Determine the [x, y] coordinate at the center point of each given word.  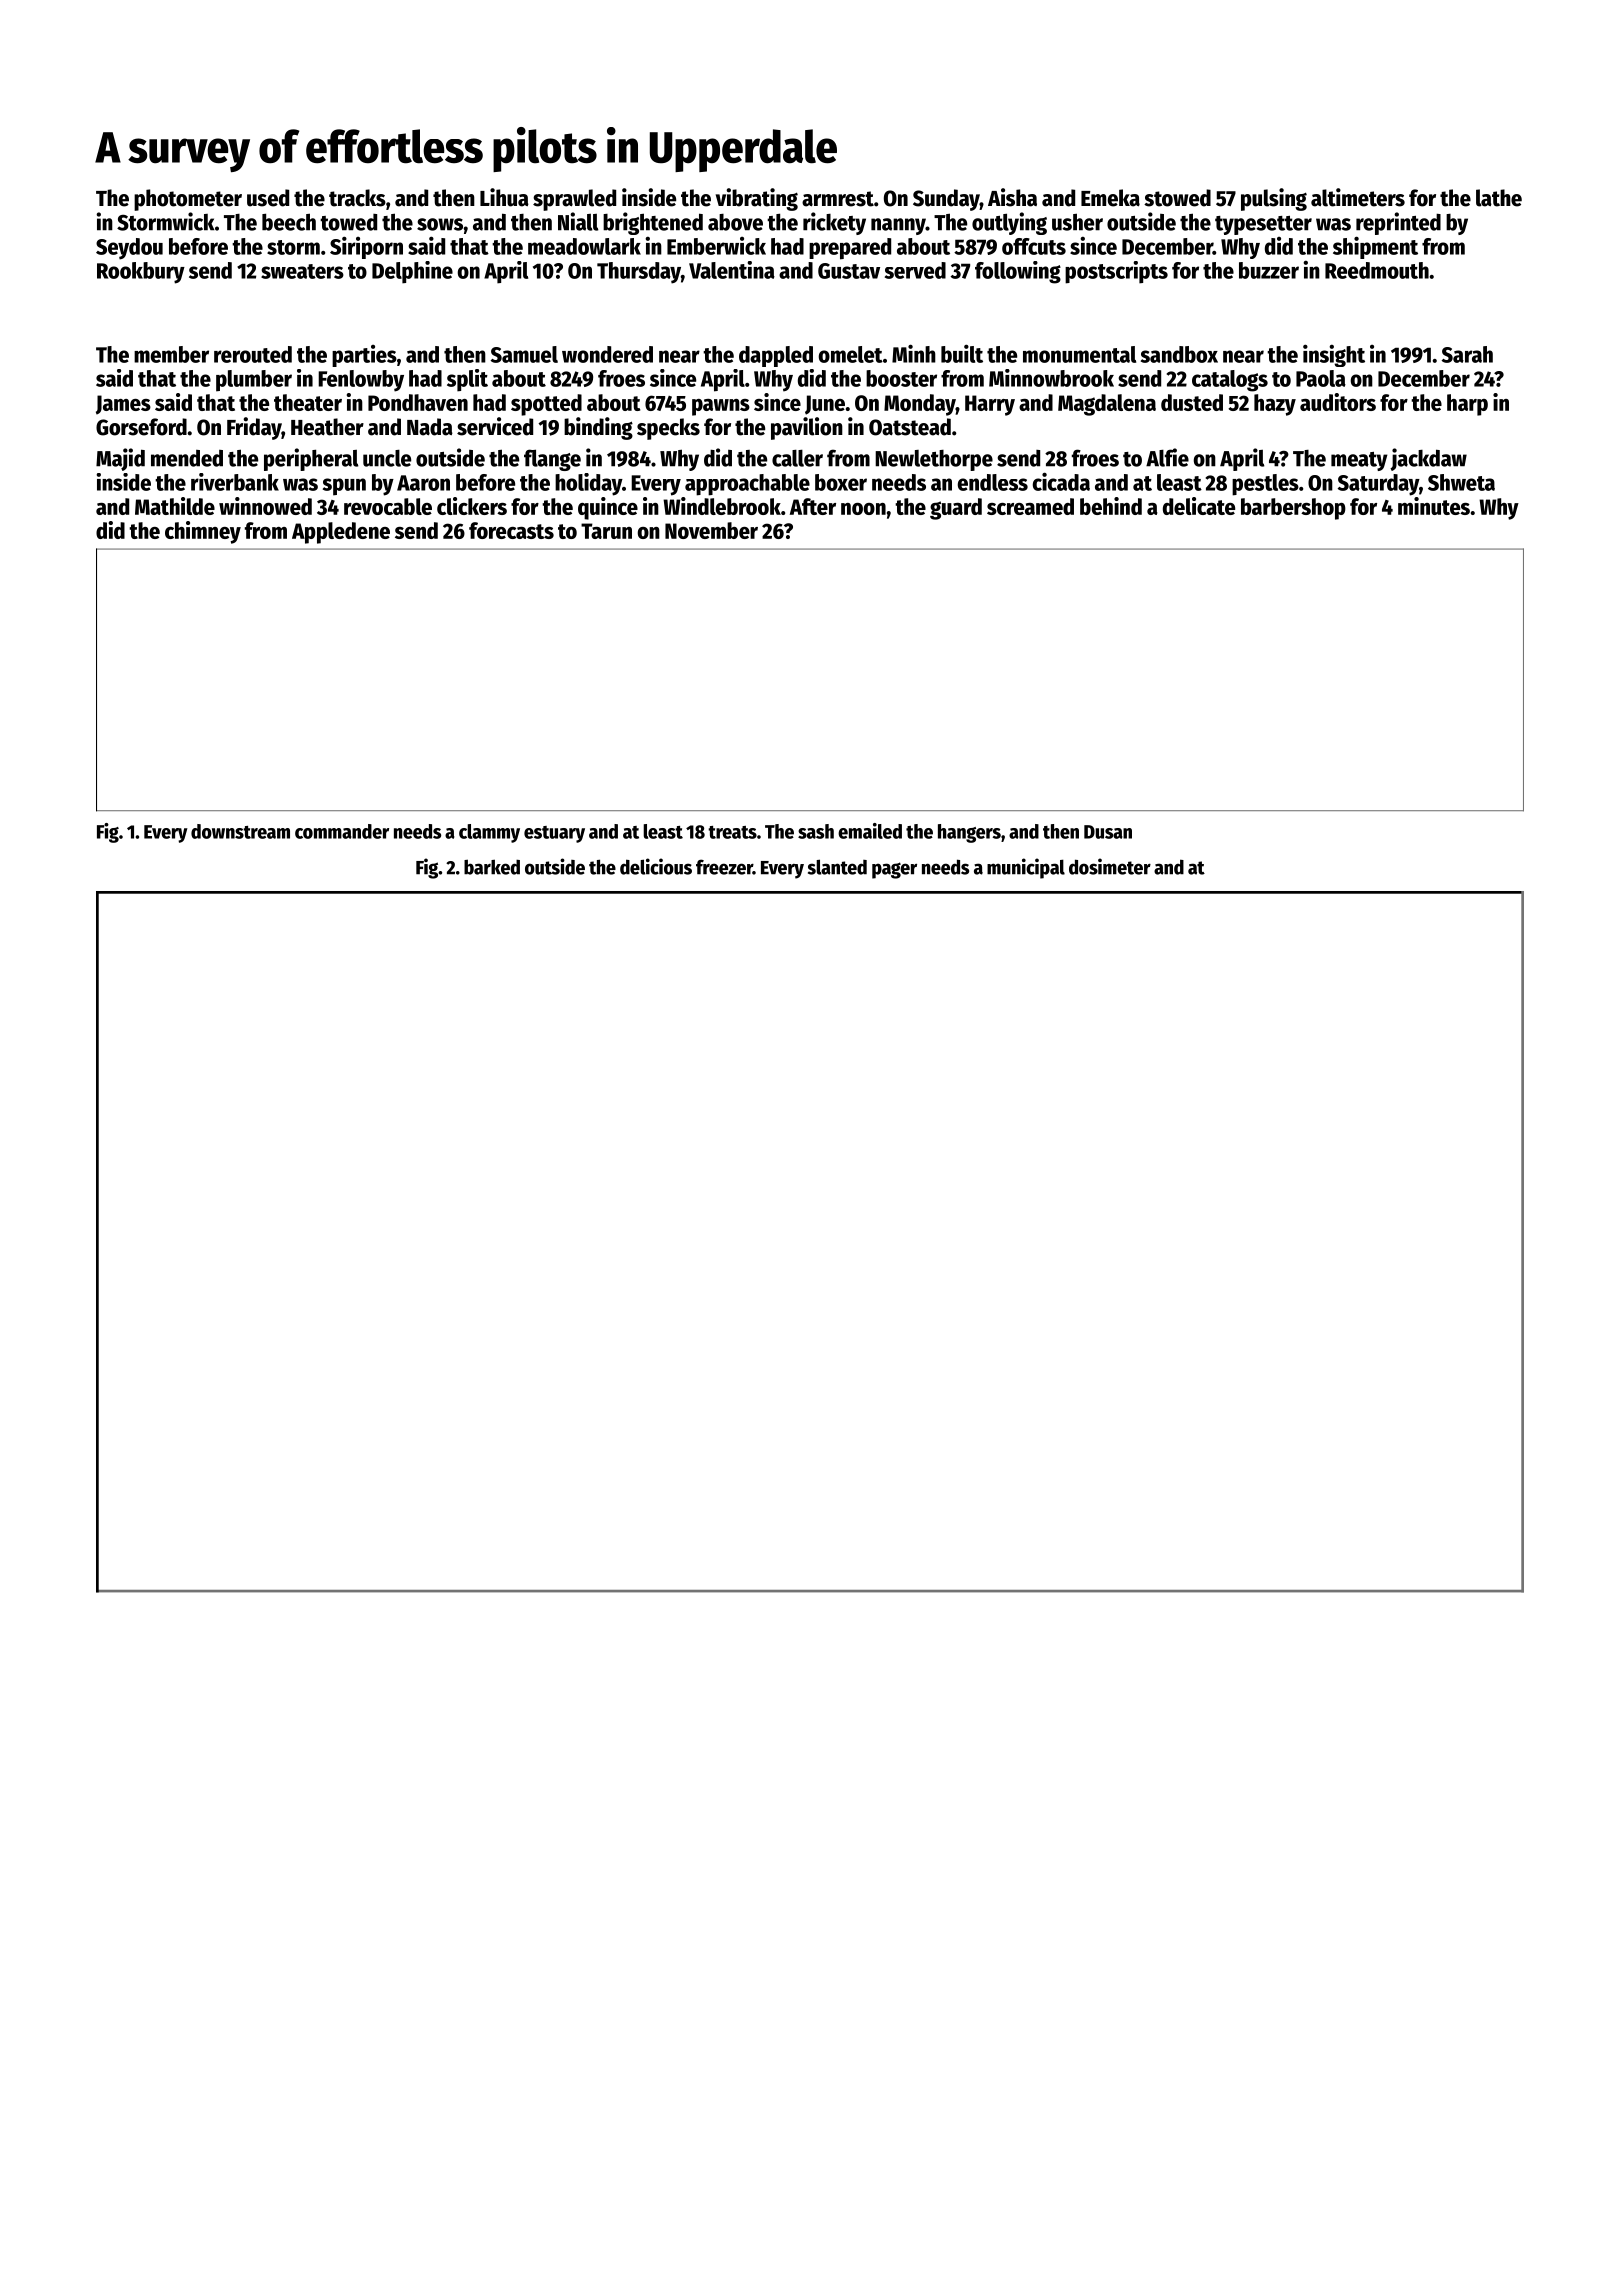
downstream [240, 831]
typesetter [1263, 225]
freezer [724, 867]
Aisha [1012, 197]
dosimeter [1110, 866]
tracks [357, 198]
